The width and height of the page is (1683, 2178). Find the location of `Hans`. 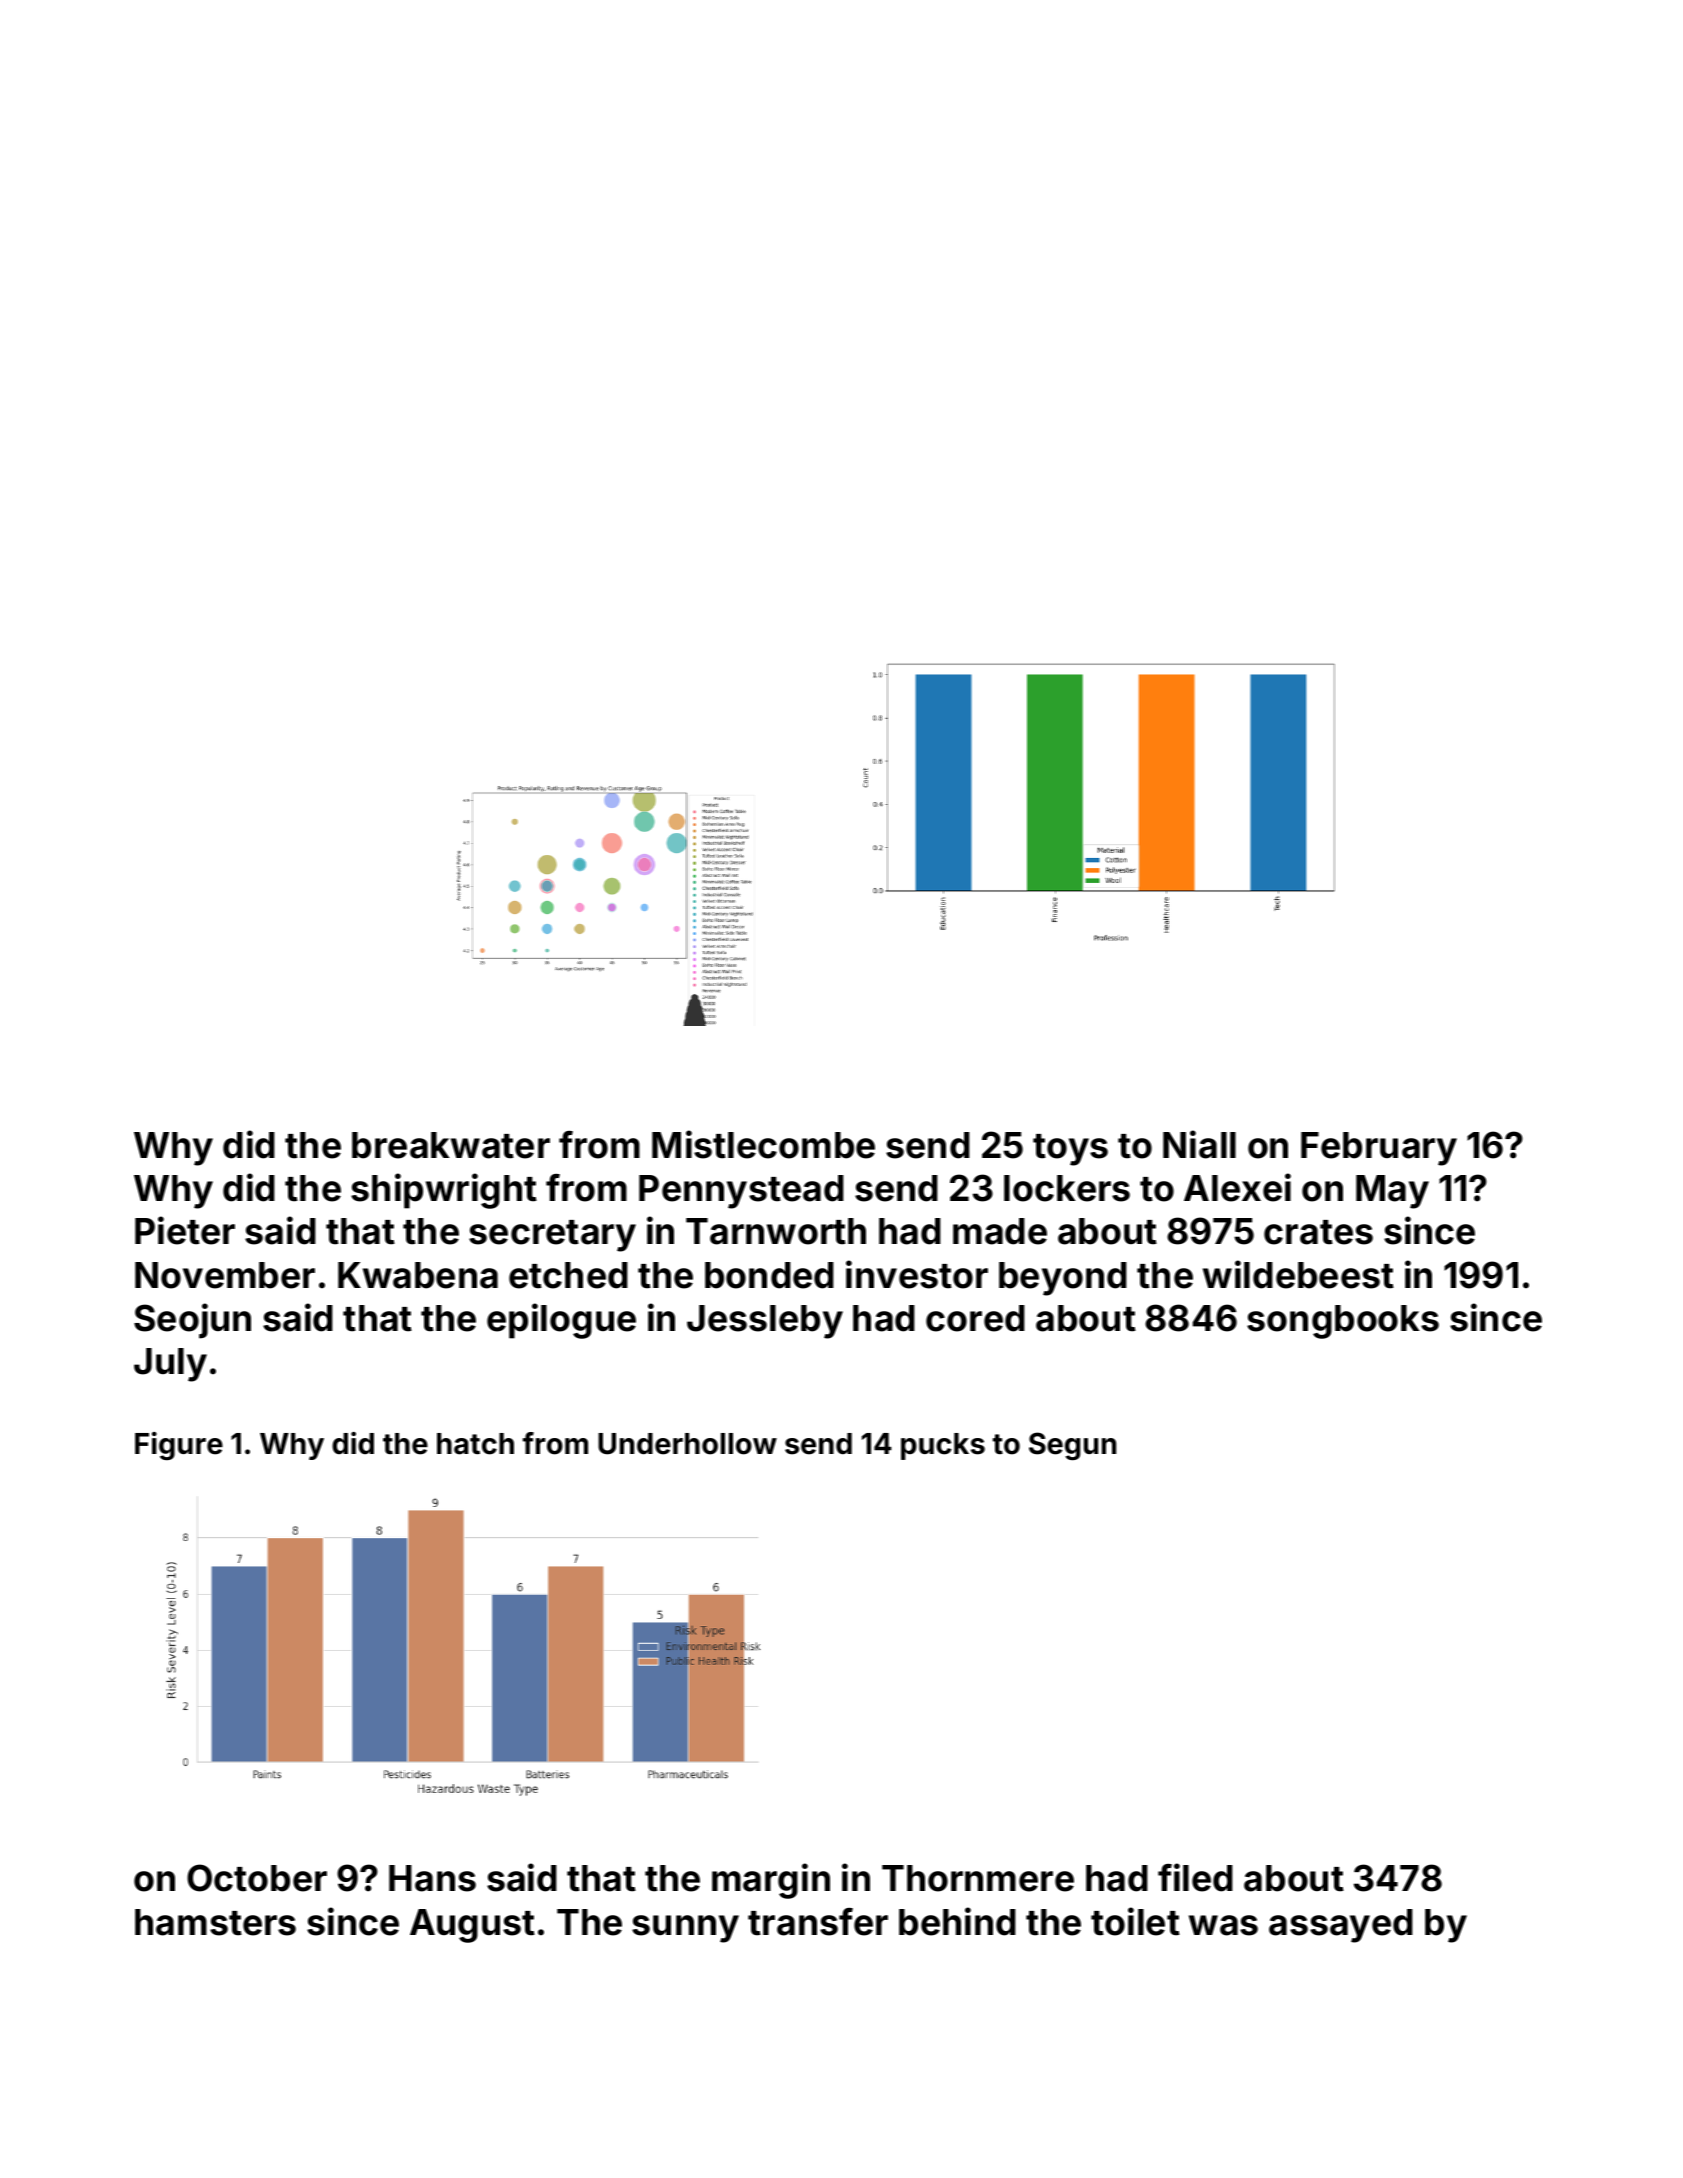

Hans is located at coordinates (432, 1878).
